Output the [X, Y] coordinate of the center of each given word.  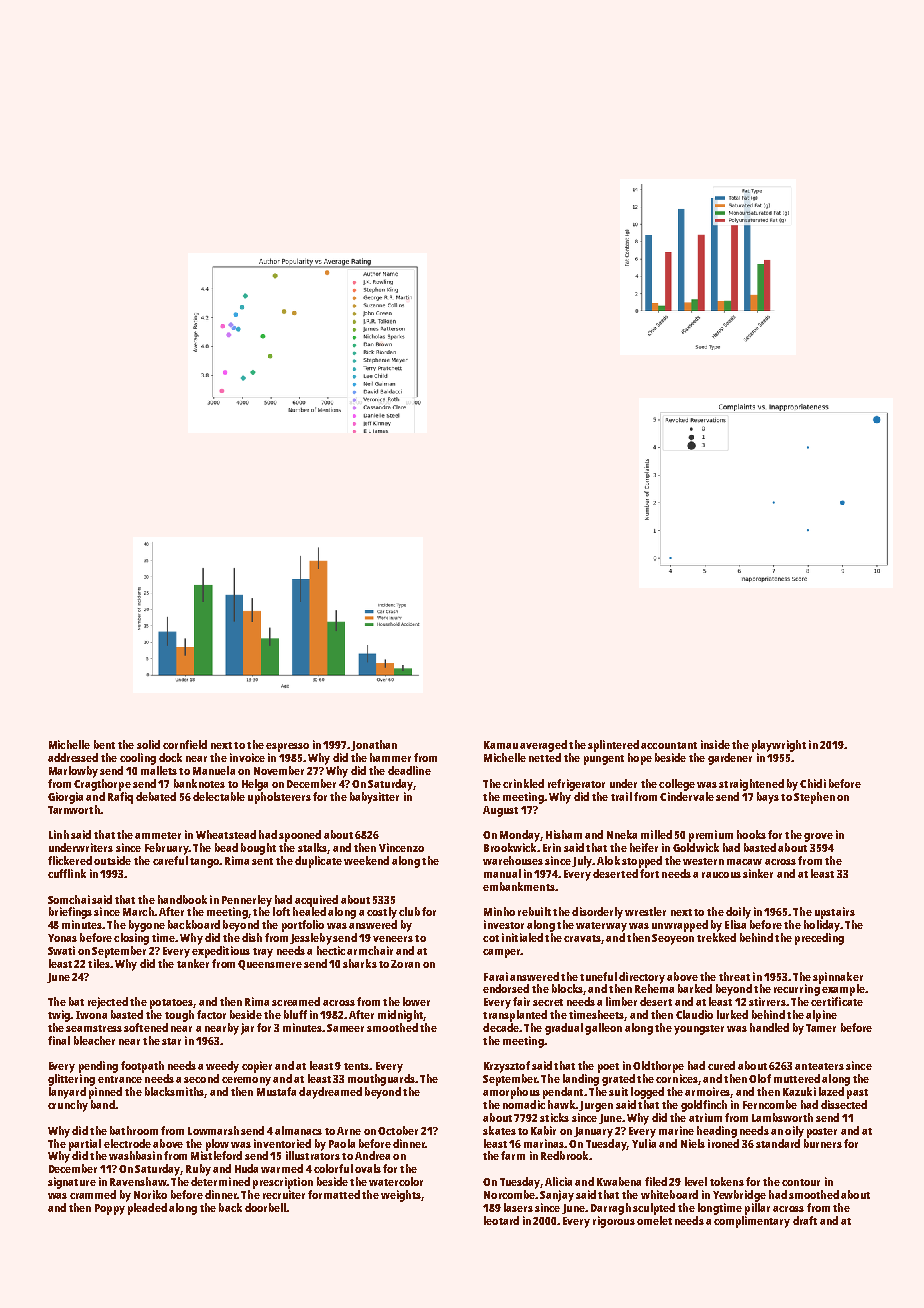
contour [801, 1182]
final [59, 1040]
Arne [349, 1131]
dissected [844, 1104]
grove [818, 837]
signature [72, 1183]
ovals [368, 1168]
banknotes [199, 783]
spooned [300, 836]
